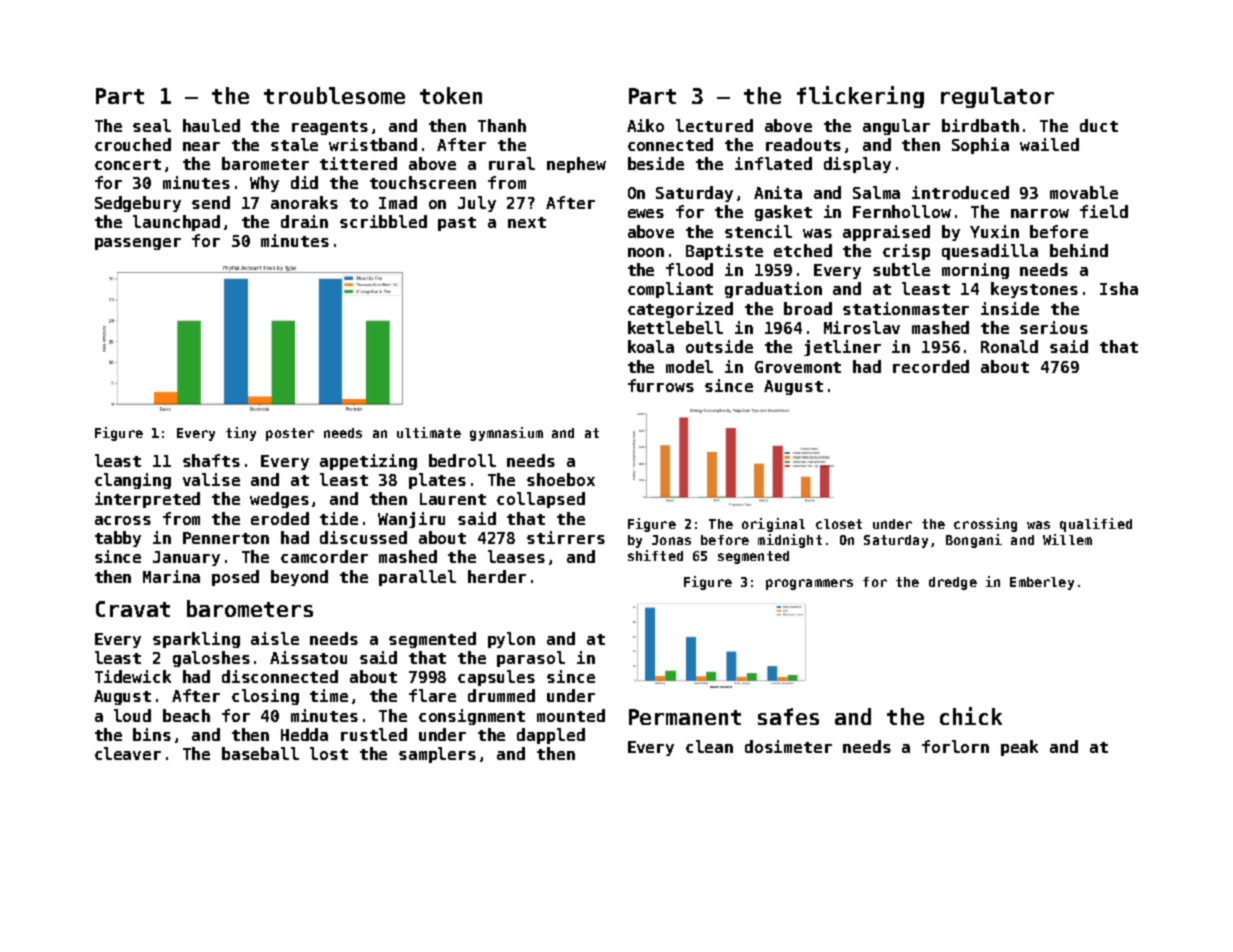  Describe the element at coordinates (953, 583) in the screenshot. I see `dredge` at that location.
